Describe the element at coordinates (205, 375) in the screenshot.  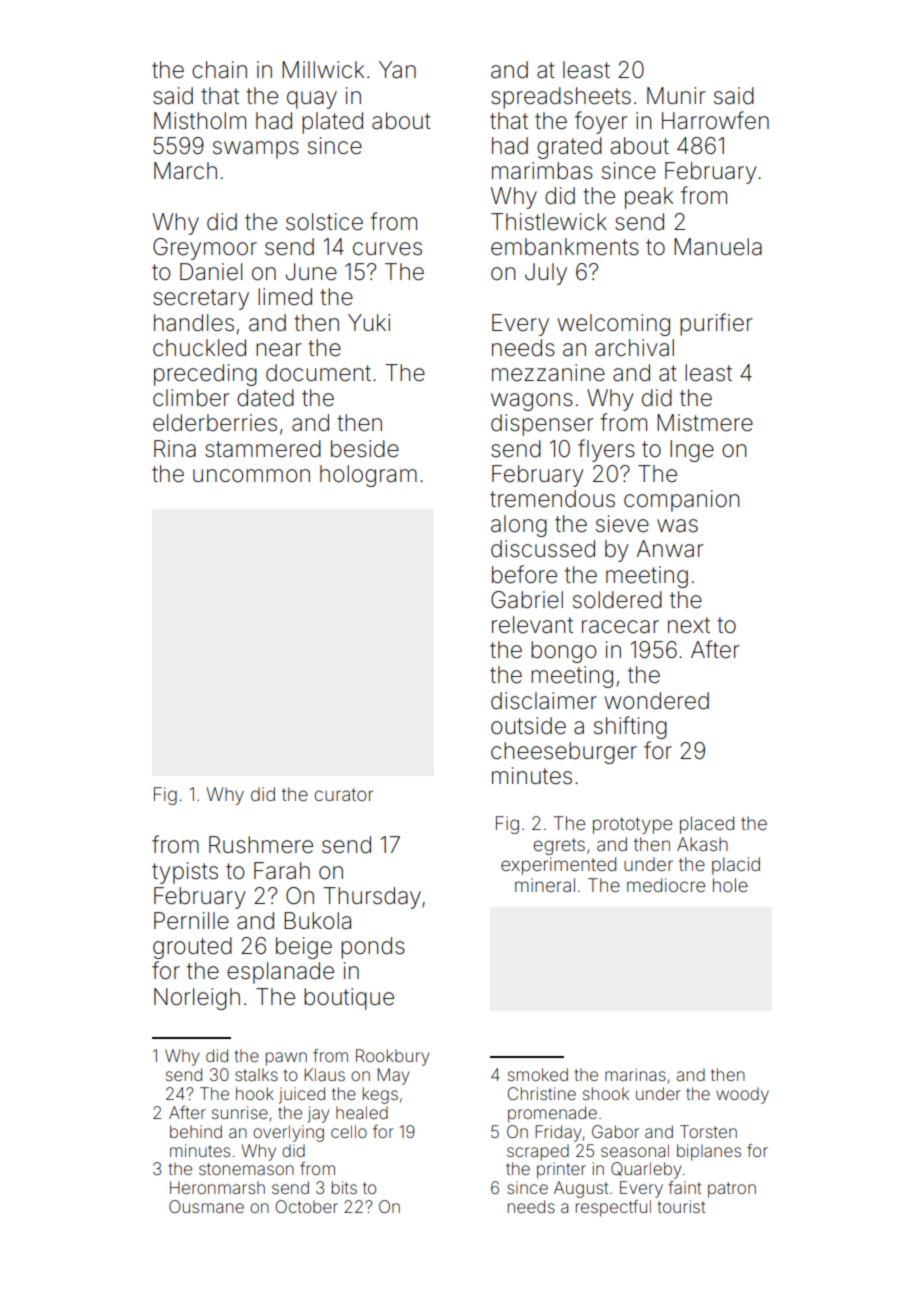
I see `preceding` at that location.
